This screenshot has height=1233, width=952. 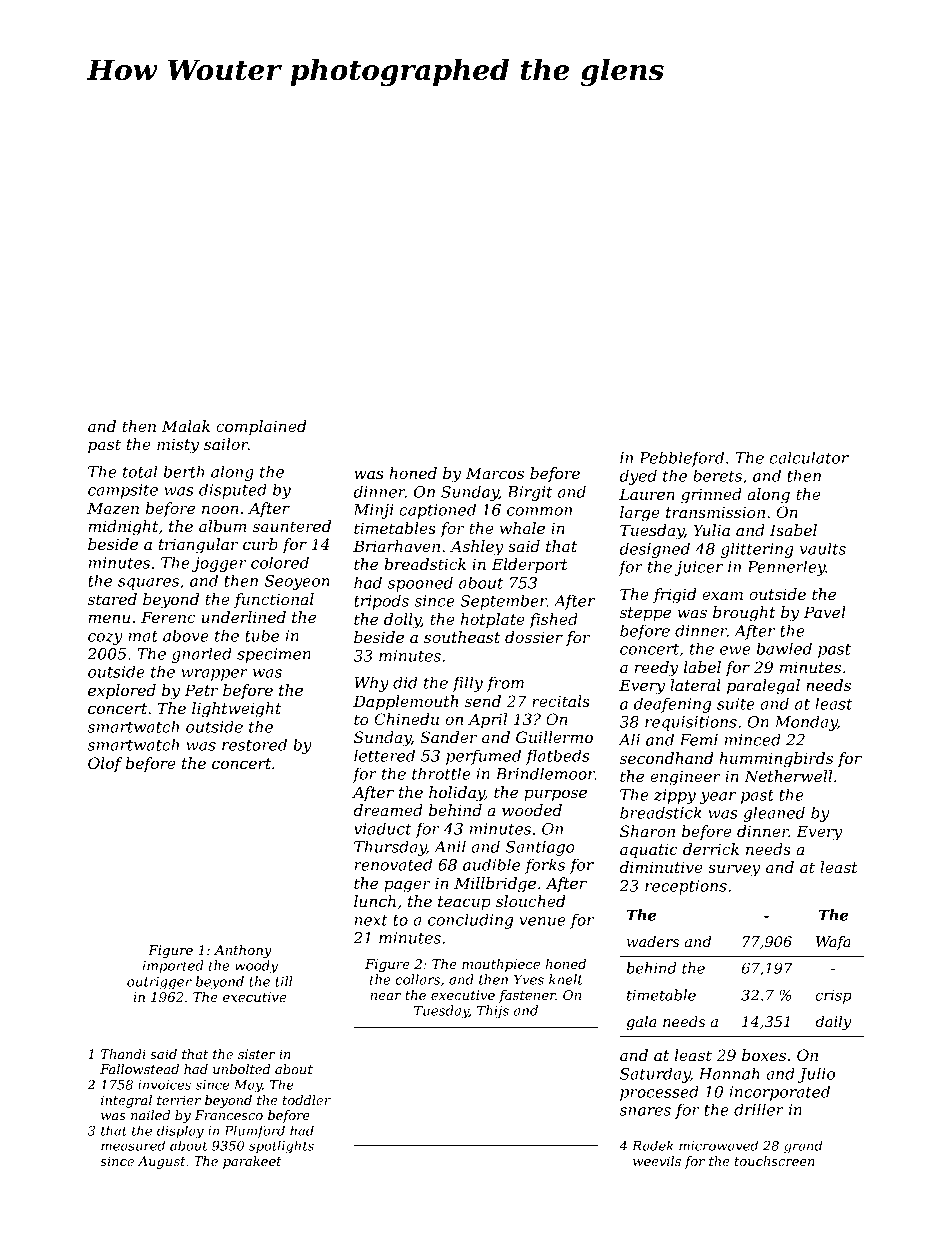 I want to click on large, so click(x=640, y=514).
